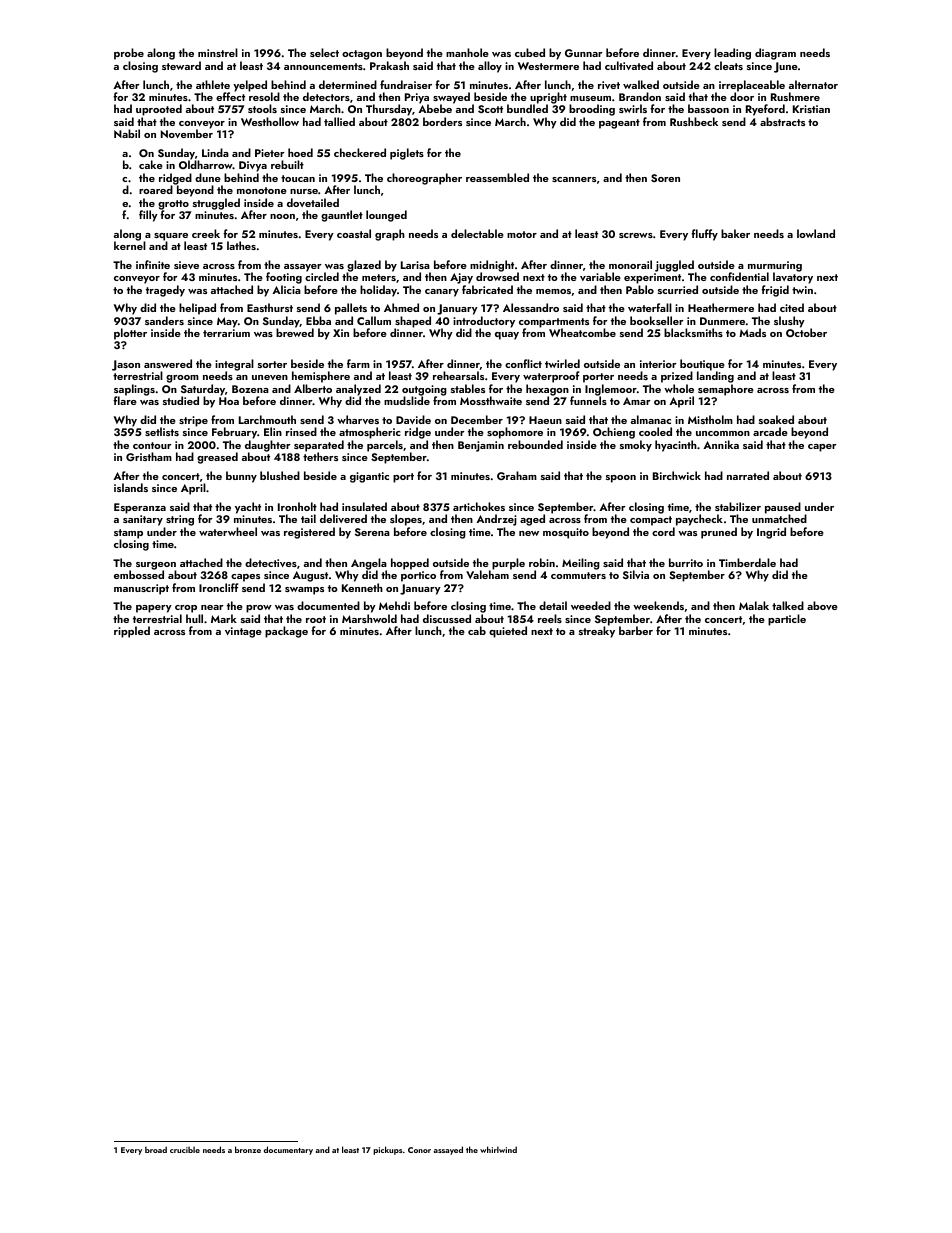 The width and height of the page is (952, 1233). What do you see at coordinates (584, 53) in the page?
I see `Gunnar` at bounding box center [584, 53].
